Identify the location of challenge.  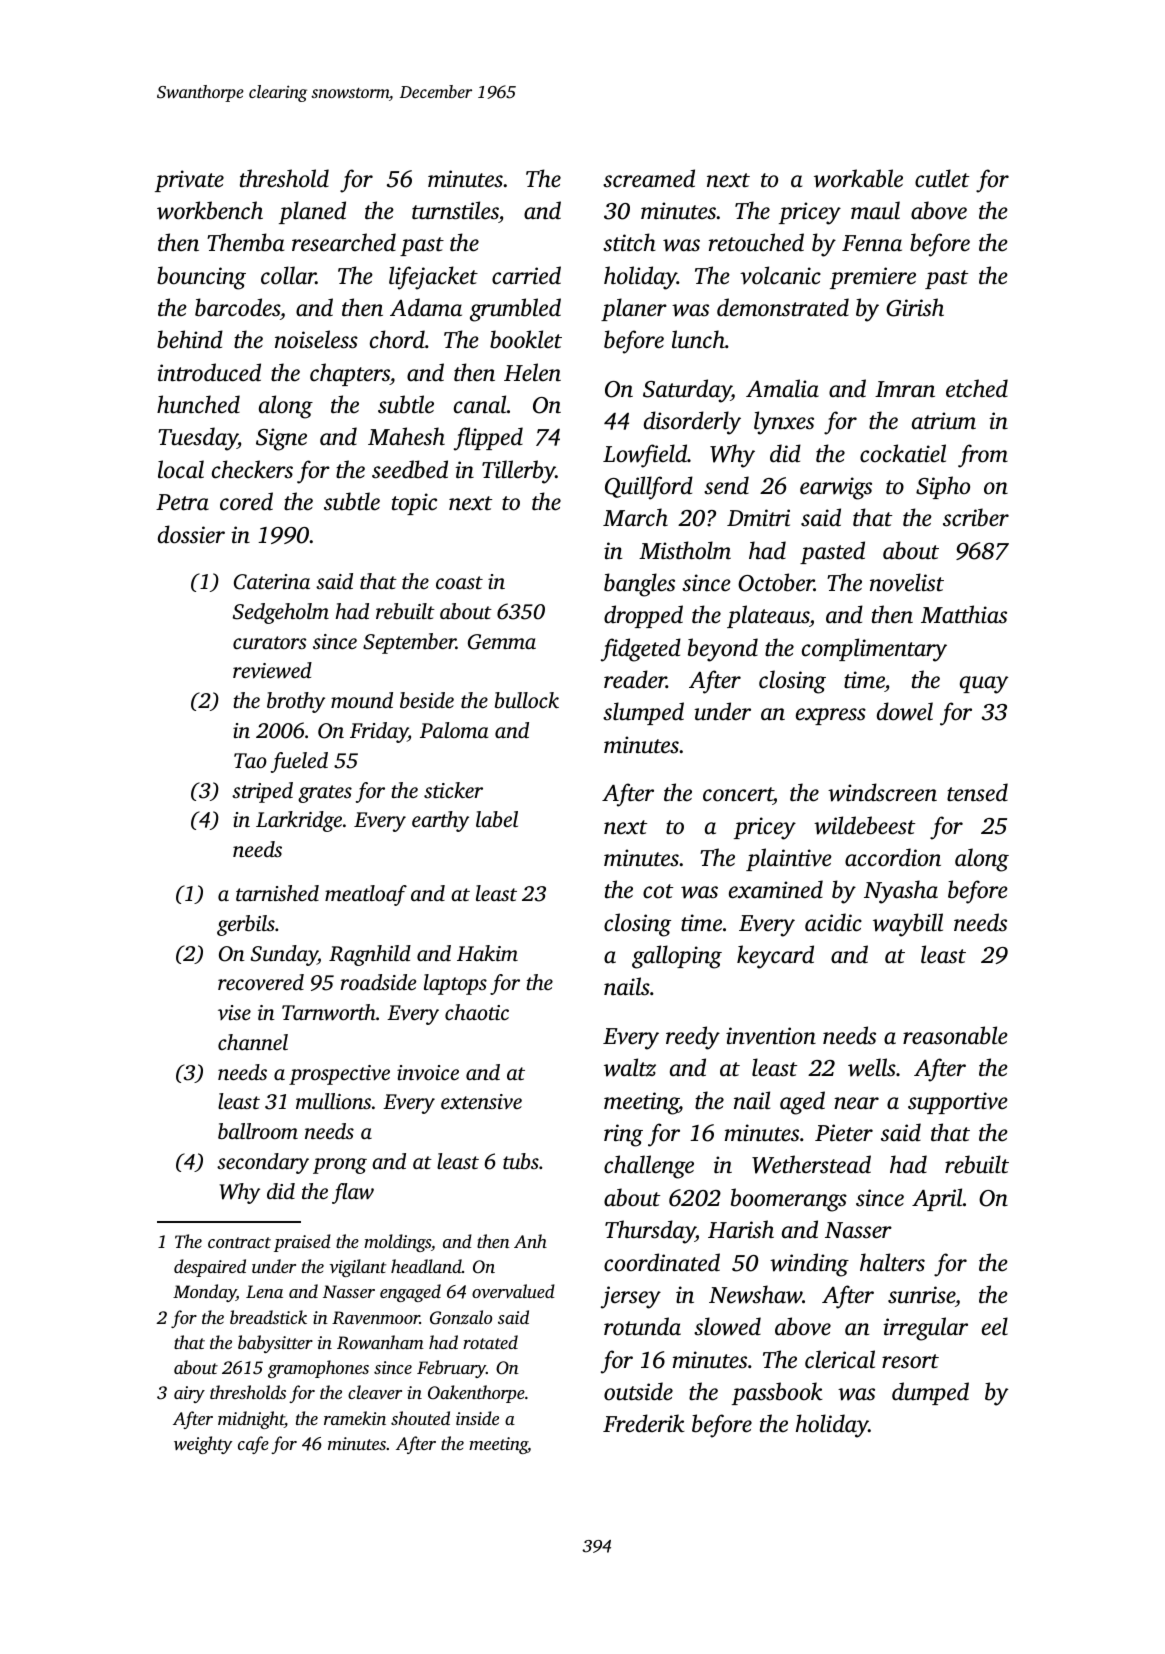
(649, 1167).
